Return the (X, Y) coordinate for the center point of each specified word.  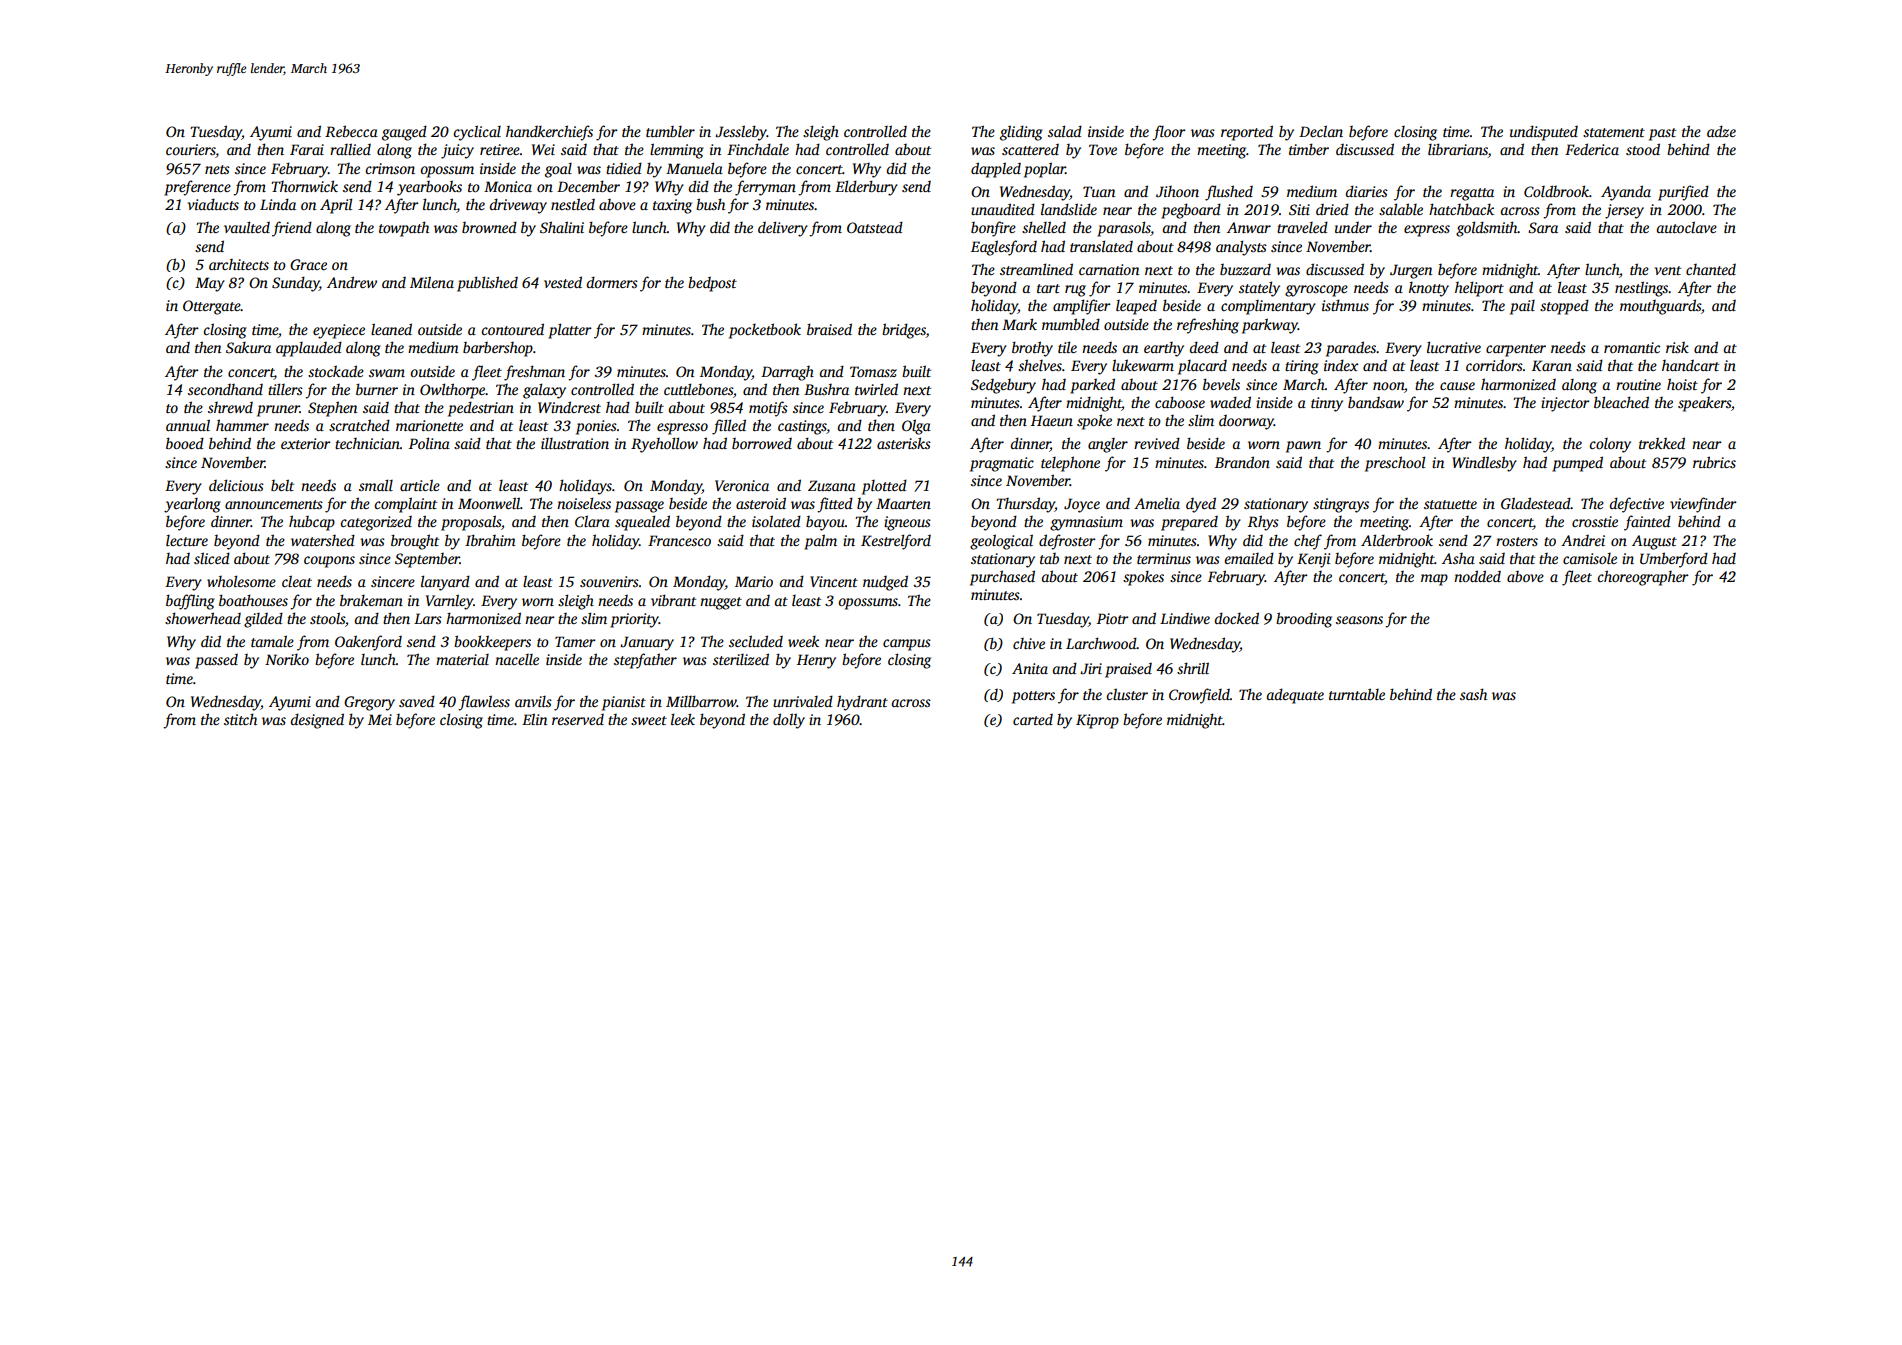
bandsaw (1376, 402)
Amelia (1157, 503)
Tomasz (873, 371)
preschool (1395, 464)
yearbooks (429, 188)
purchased (1002, 578)
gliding (1021, 133)
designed (317, 721)
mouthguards (1660, 307)
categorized (376, 523)
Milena (432, 282)
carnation (1109, 269)
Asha (1458, 558)
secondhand (225, 389)
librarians (1458, 150)
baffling (190, 602)
